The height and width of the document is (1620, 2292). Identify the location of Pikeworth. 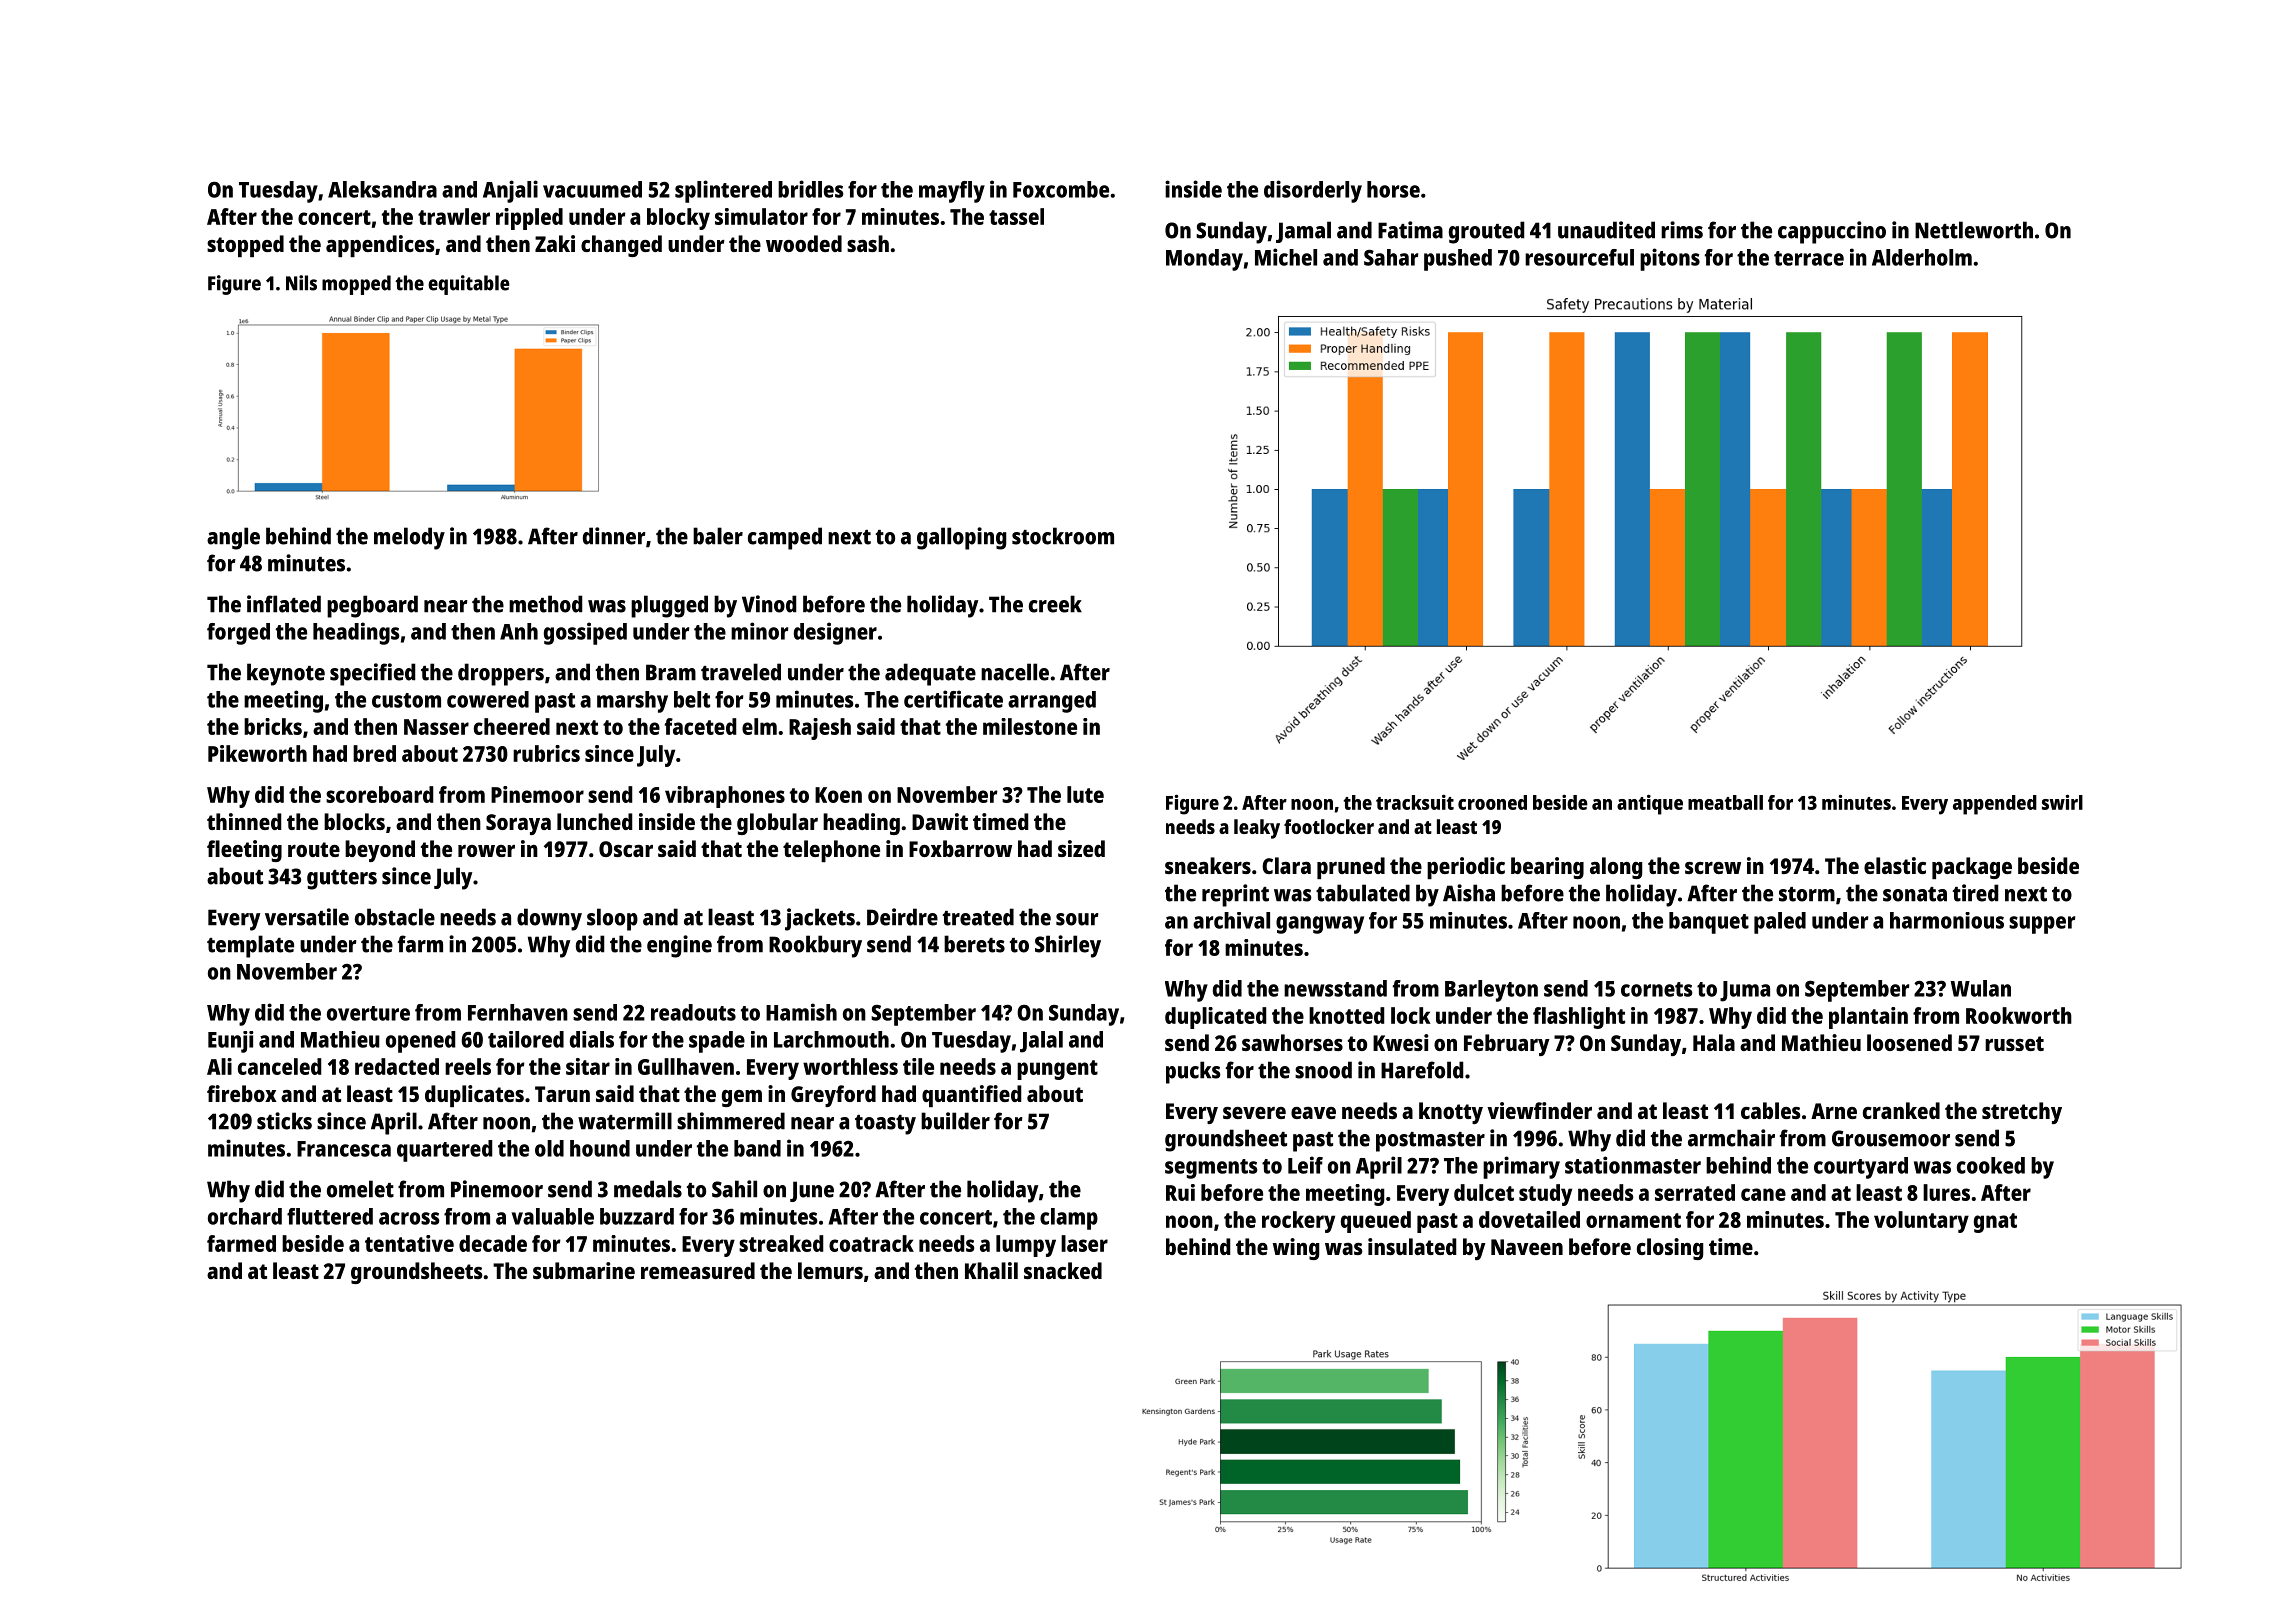
(257, 753).
